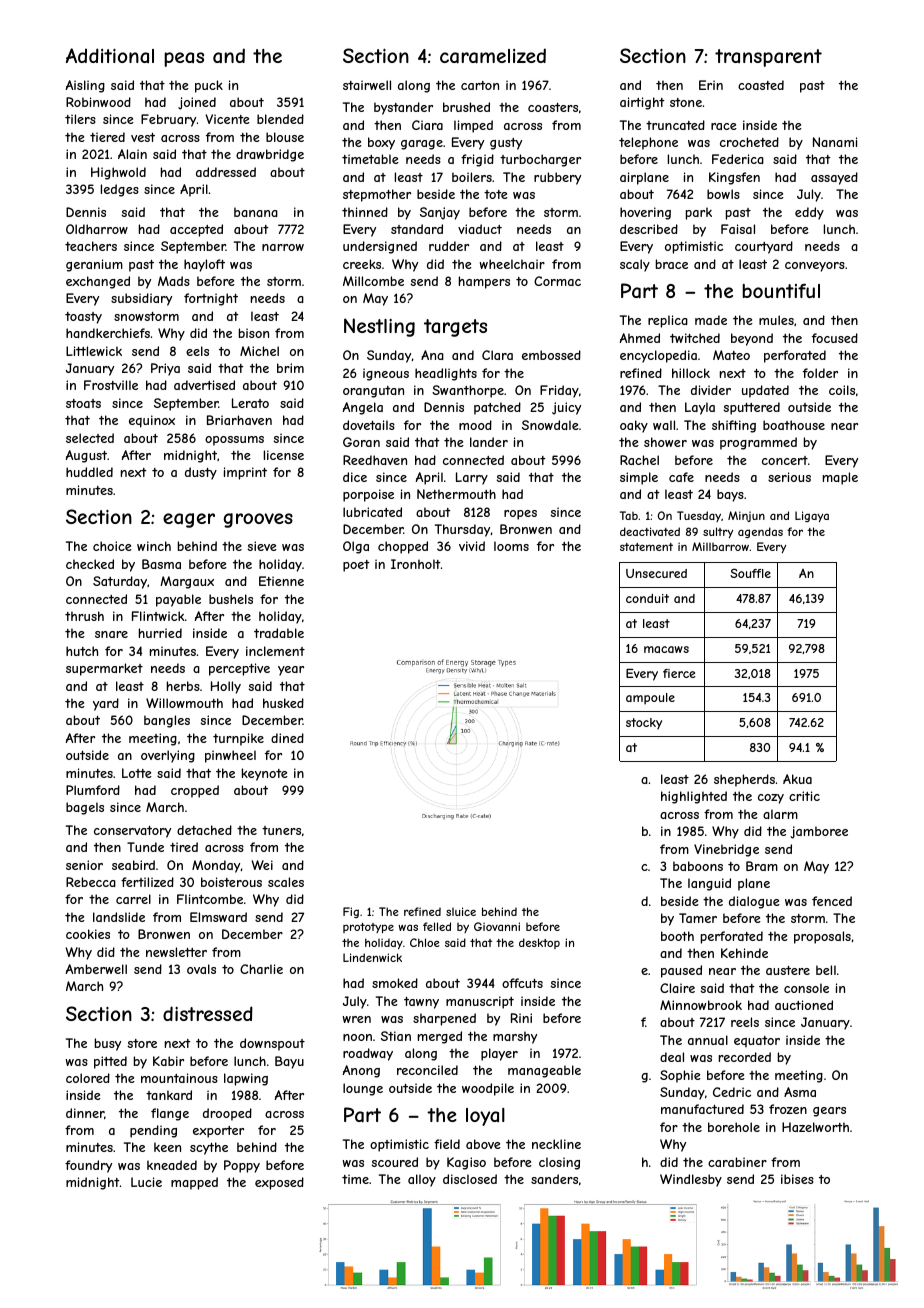 Image resolution: width=924 pixels, height=1308 pixels. I want to click on cafe, so click(681, 477).
